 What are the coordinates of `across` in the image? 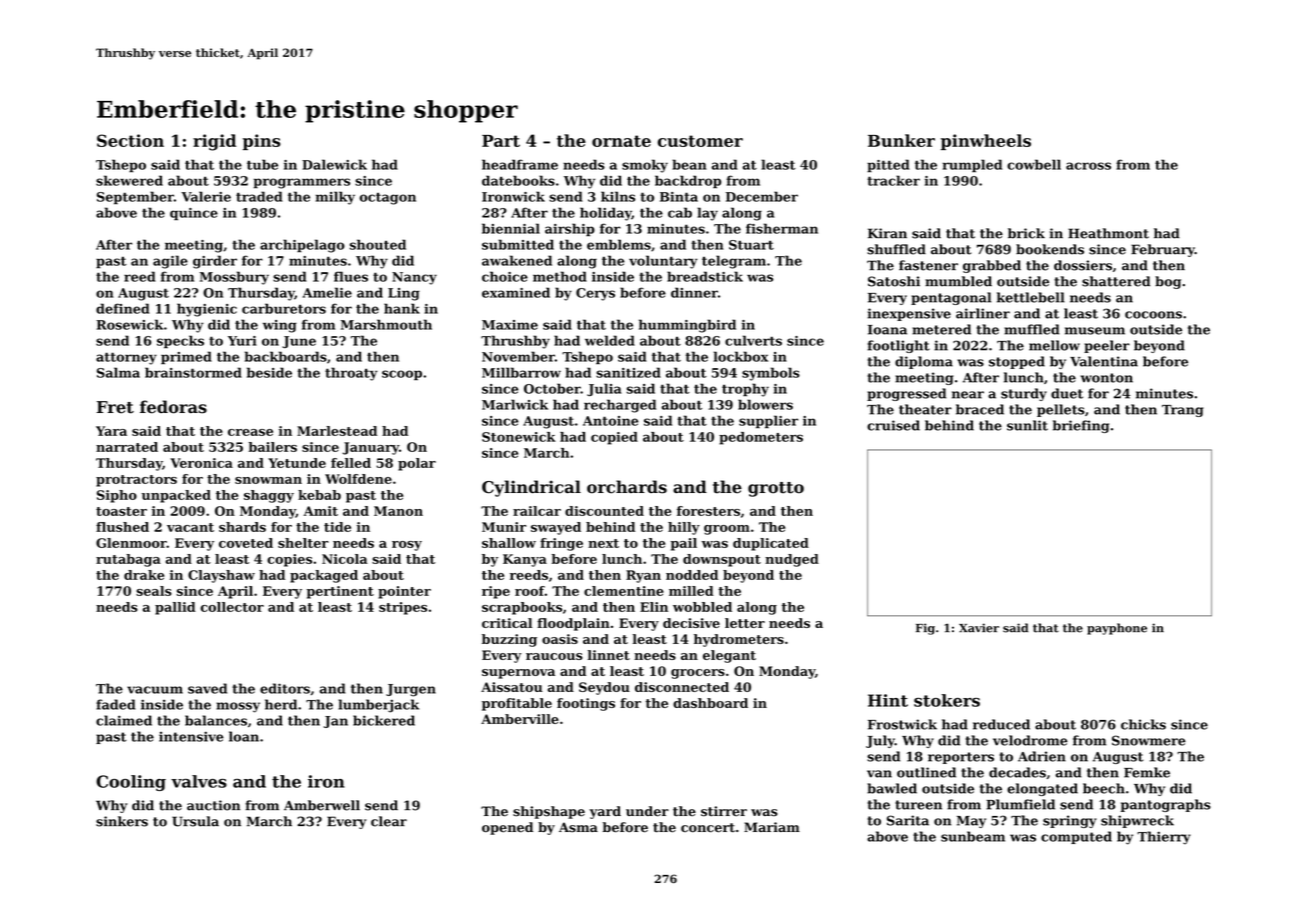 It's located at (1088, 166).
